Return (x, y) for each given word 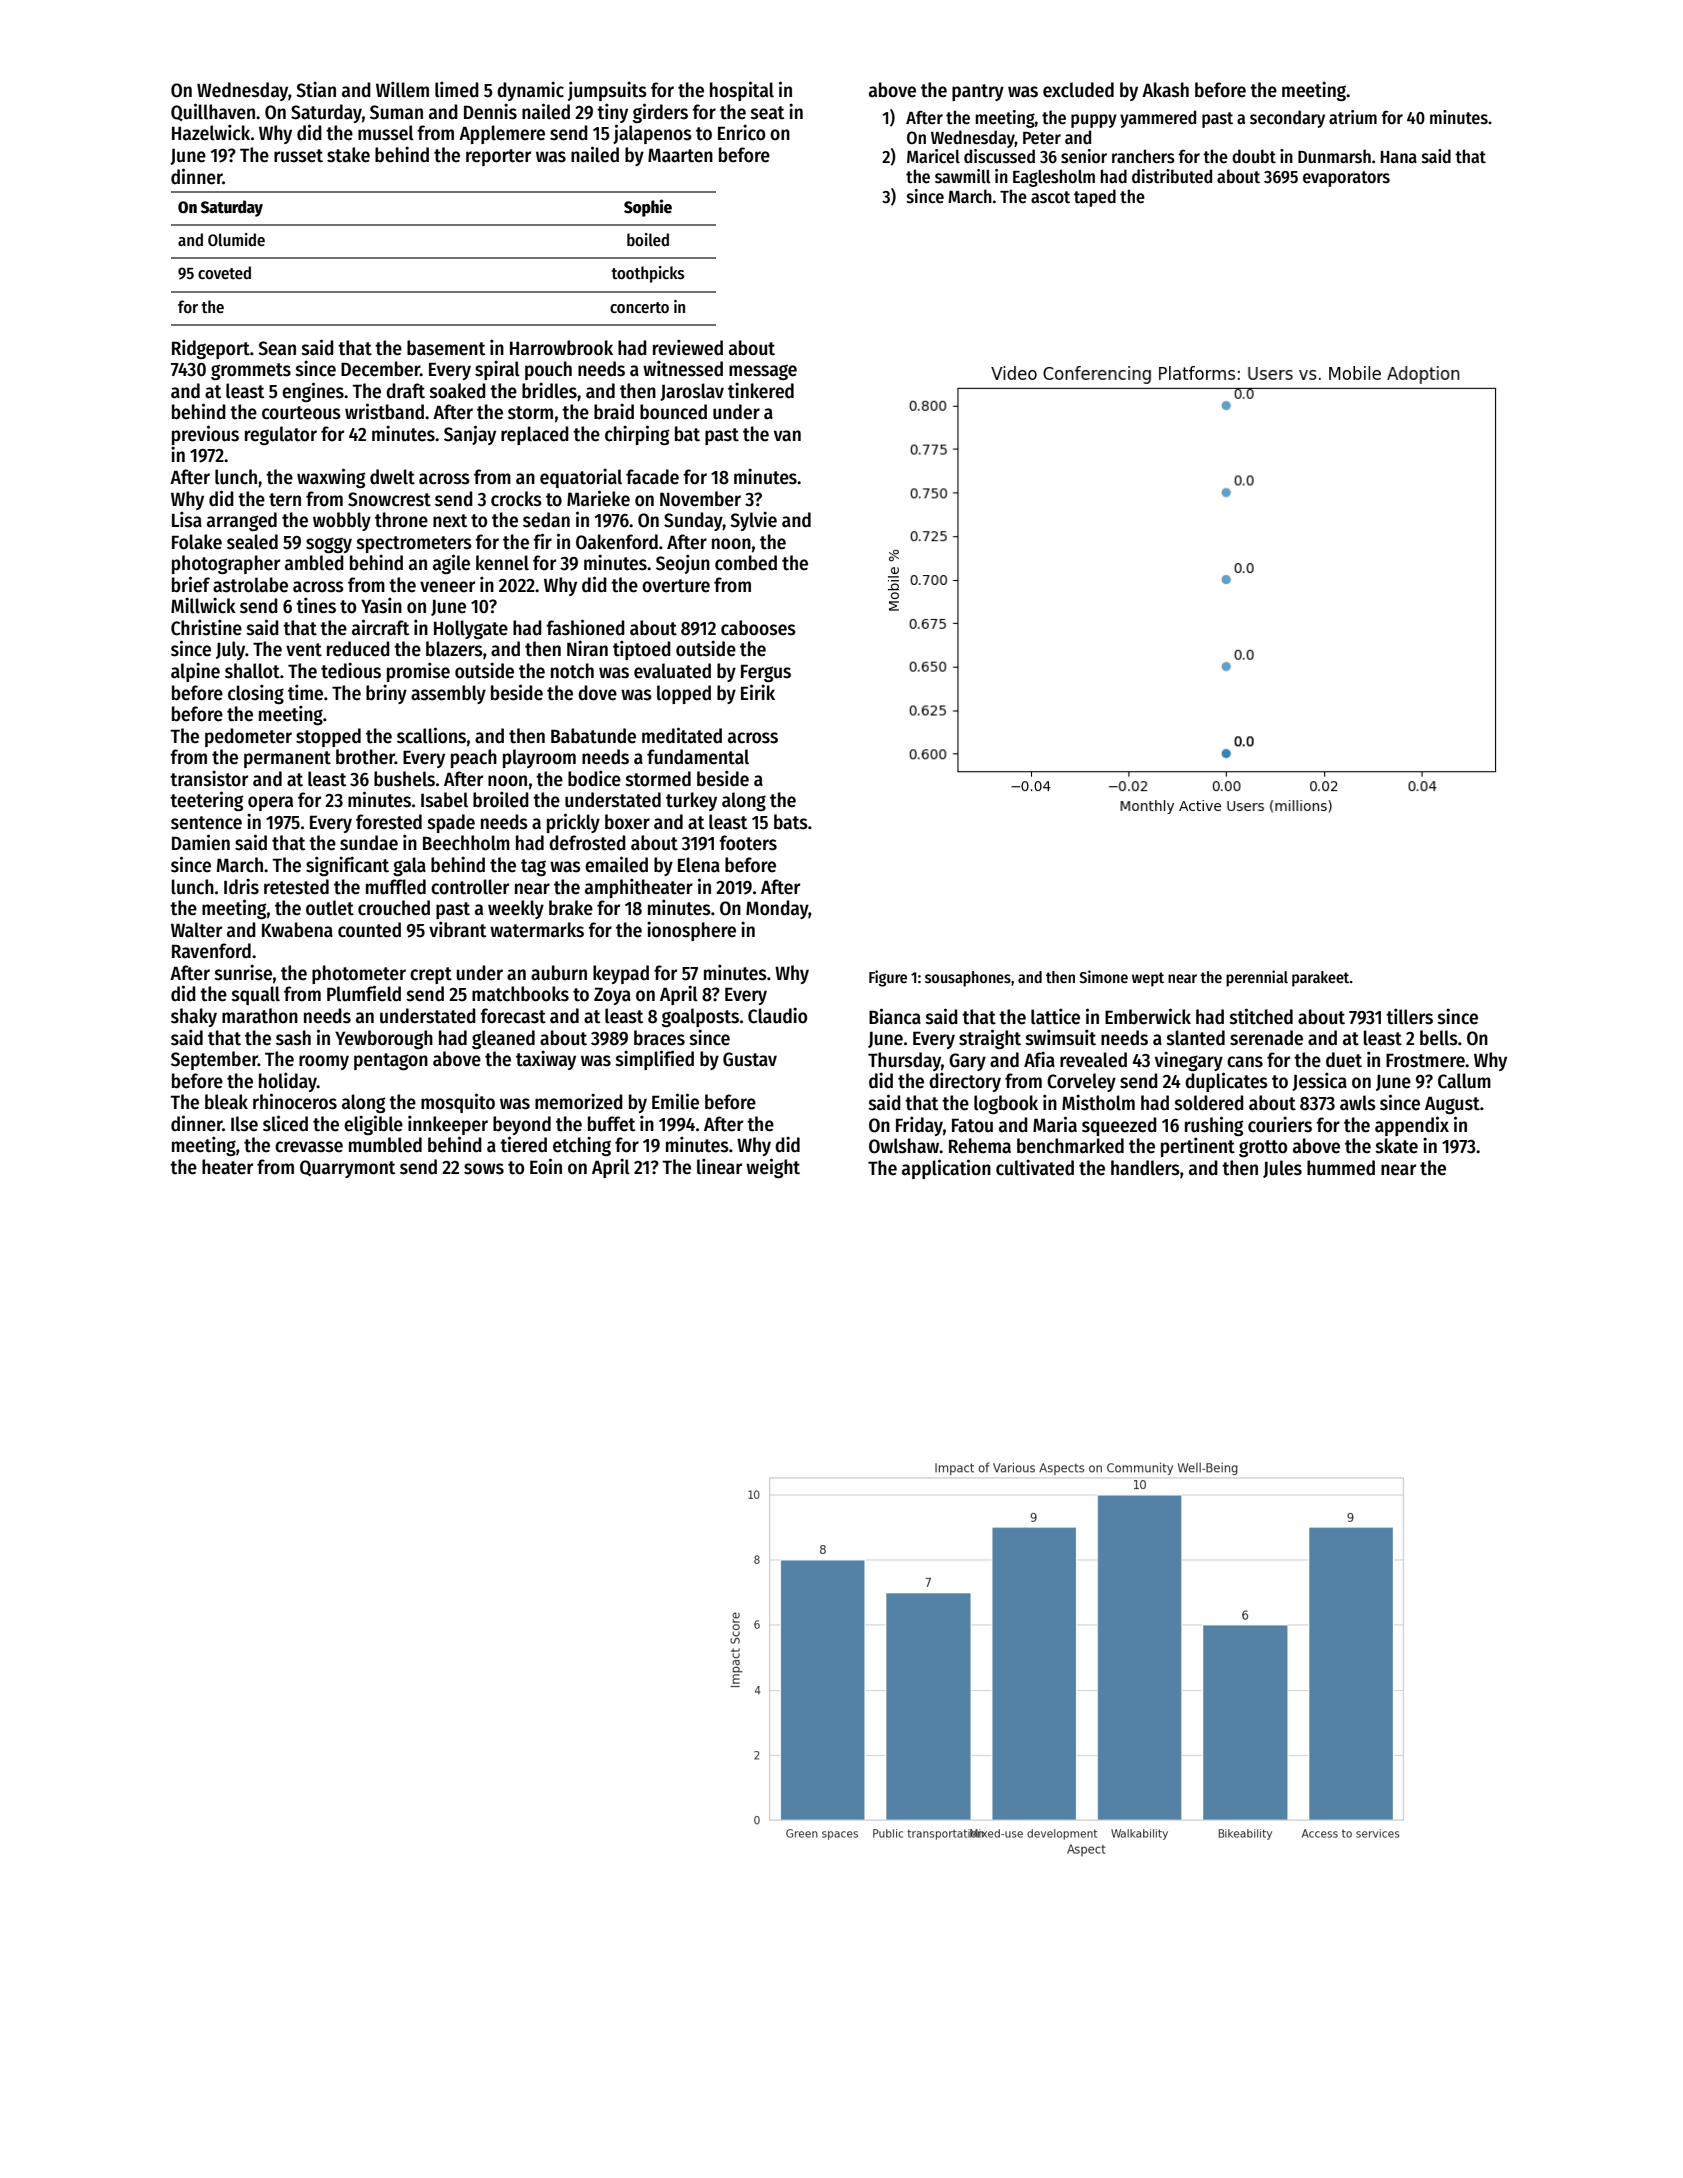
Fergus (766, 673)
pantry (978, 92)
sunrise (243, 972)
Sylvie (753, 521)
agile (451, 564)
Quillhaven (213, 112)
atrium (1353, 117)
